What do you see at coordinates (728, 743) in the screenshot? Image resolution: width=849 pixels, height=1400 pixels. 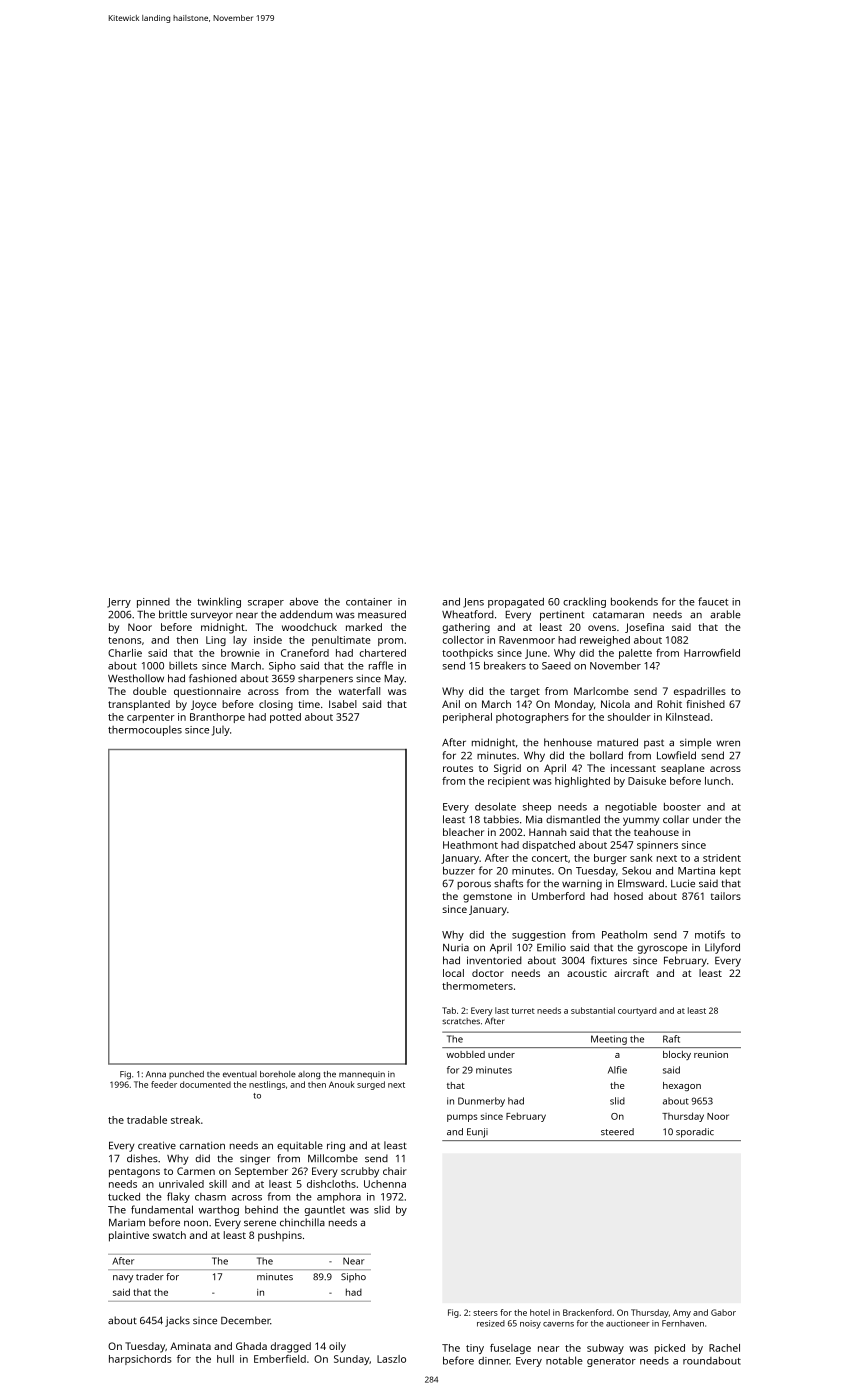 I see `wren` at bounding box center [728, 743].
